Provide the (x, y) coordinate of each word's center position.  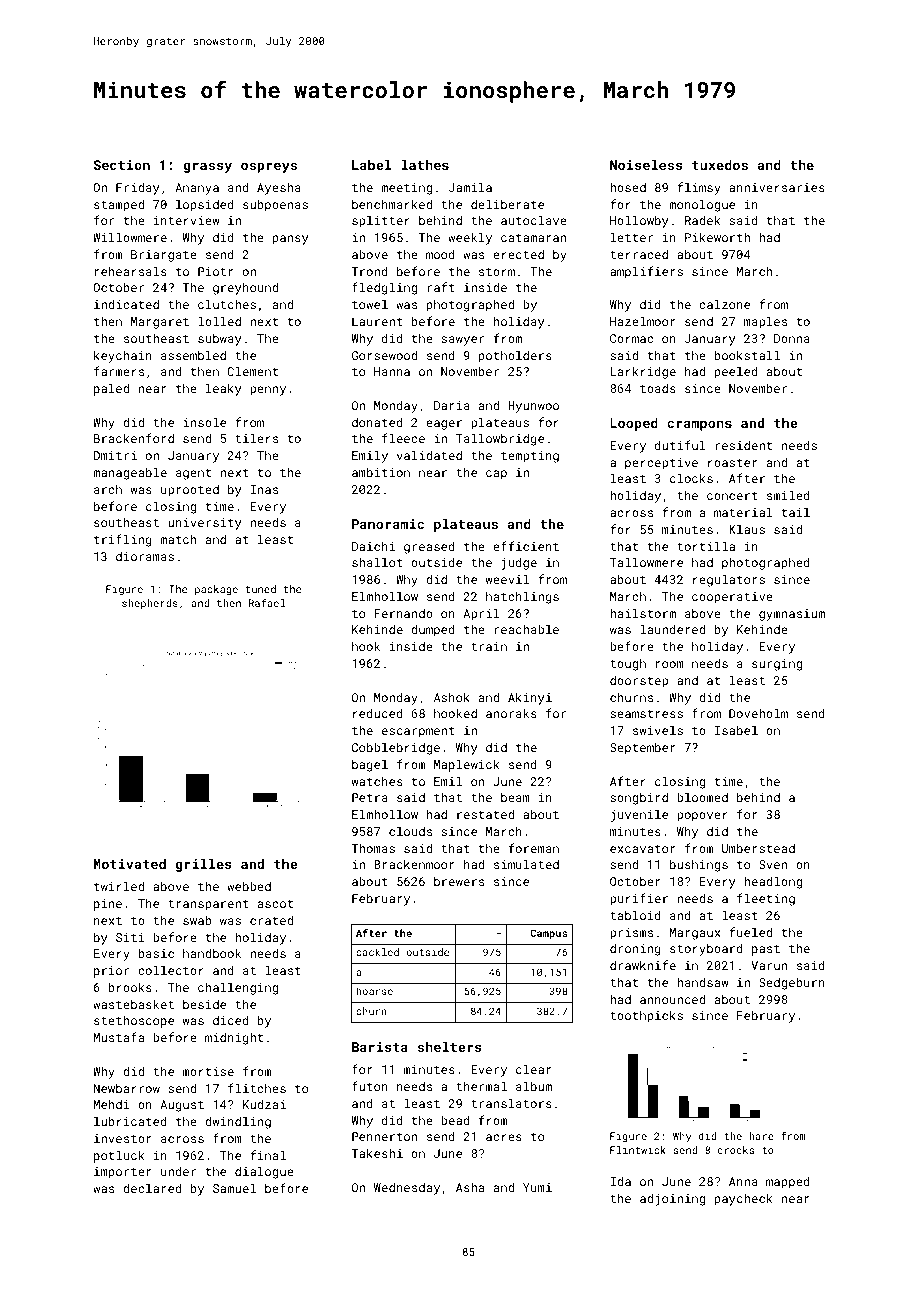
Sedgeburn (792, 983)
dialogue (264, 1172)
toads (658, 388)
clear (534, 1069)
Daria (452, 405)
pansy (290, 240)
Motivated (130, 864)
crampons (699, 425)
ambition (381, 472)
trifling (123, 540)
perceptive (661, 464)
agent (193, 474)
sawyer (462, 341)
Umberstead (758, 848)
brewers (459, 881)
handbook (212, 953)
